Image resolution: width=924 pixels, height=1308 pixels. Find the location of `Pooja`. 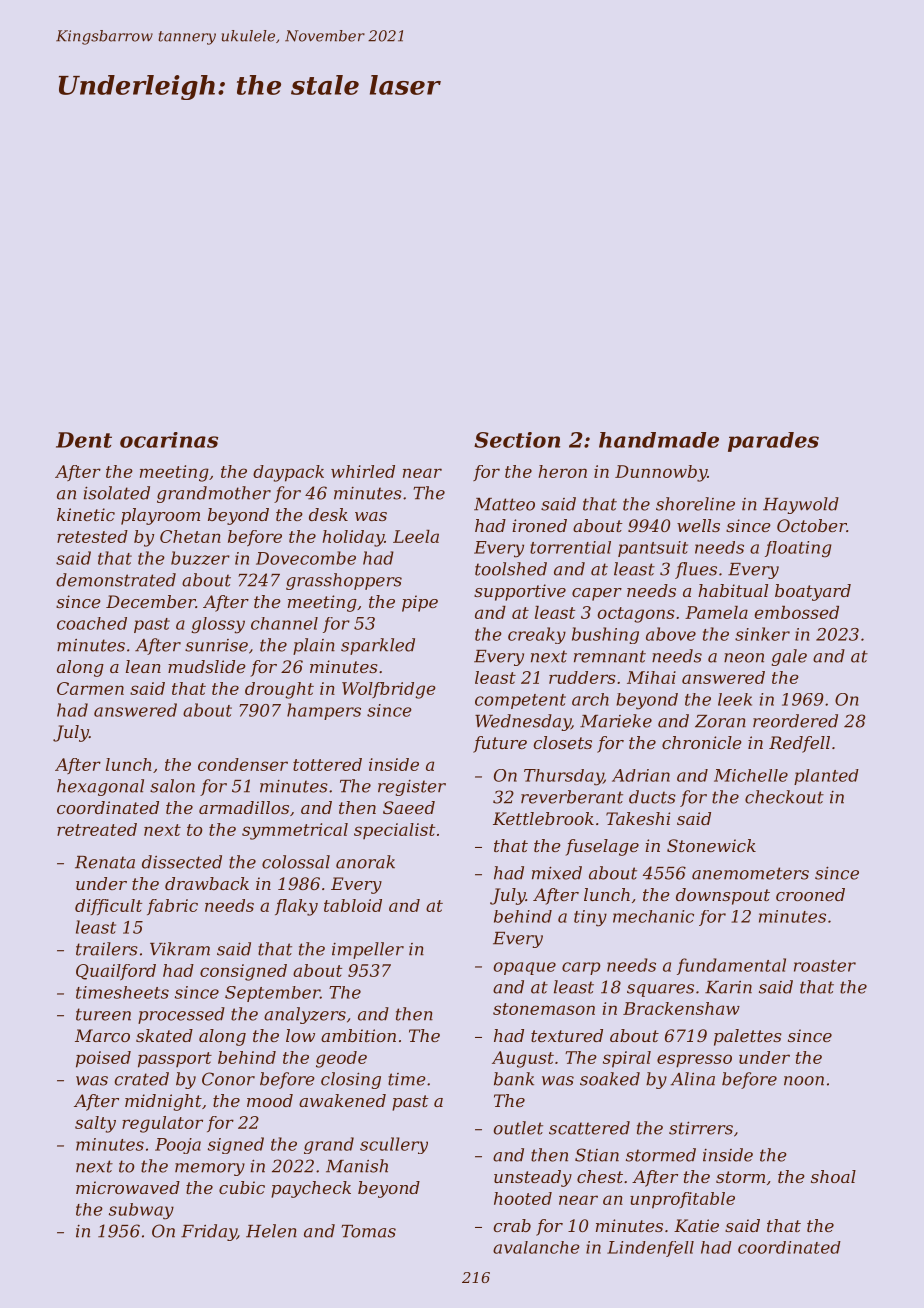

Pooja is located at coordinates (178, 1146).
